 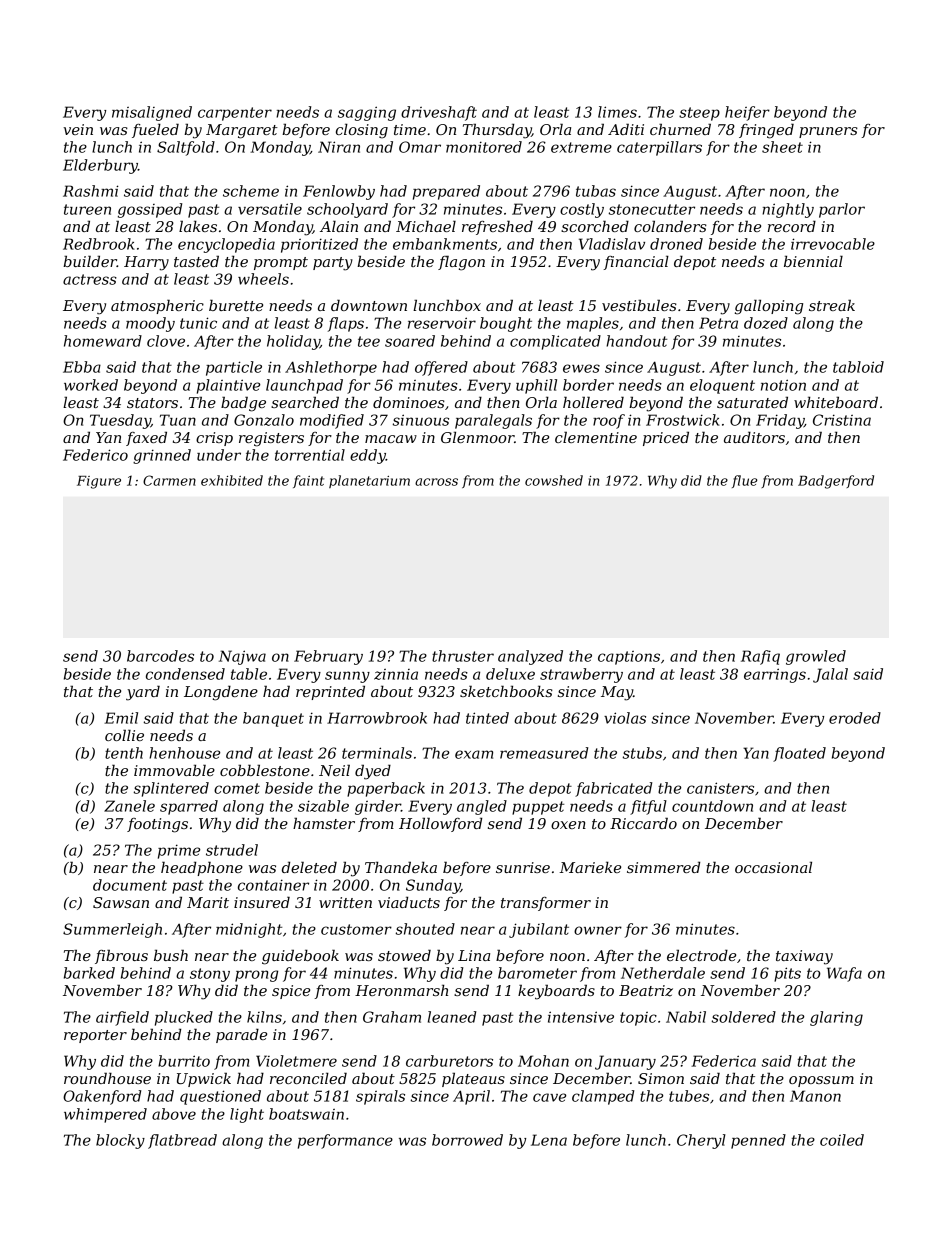 What do you see at coordinates (308, 481) in the page?
I see `faint` at bounding box center [308, 481].
